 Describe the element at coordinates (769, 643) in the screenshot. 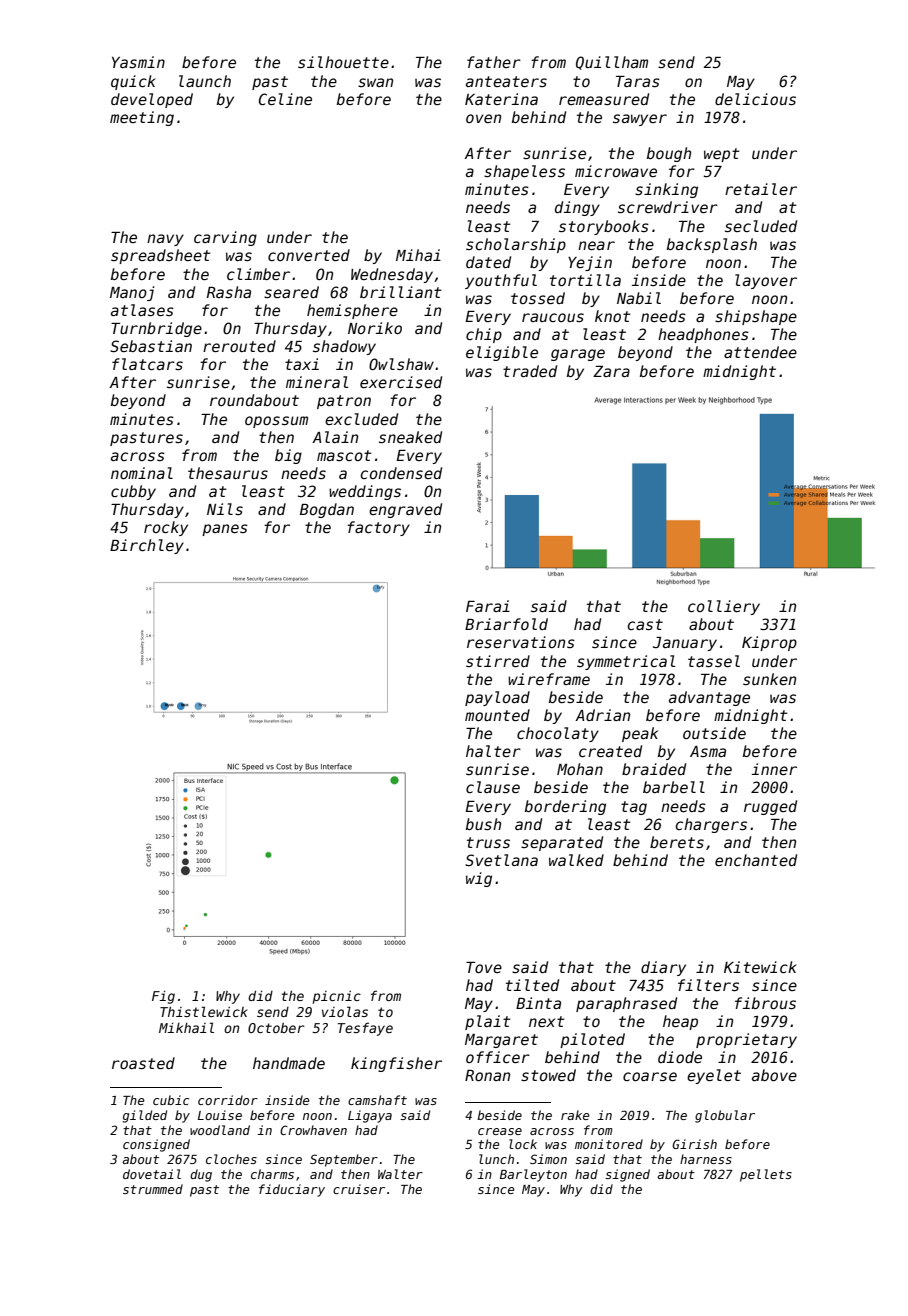

I see `Kiprop` at that location.
